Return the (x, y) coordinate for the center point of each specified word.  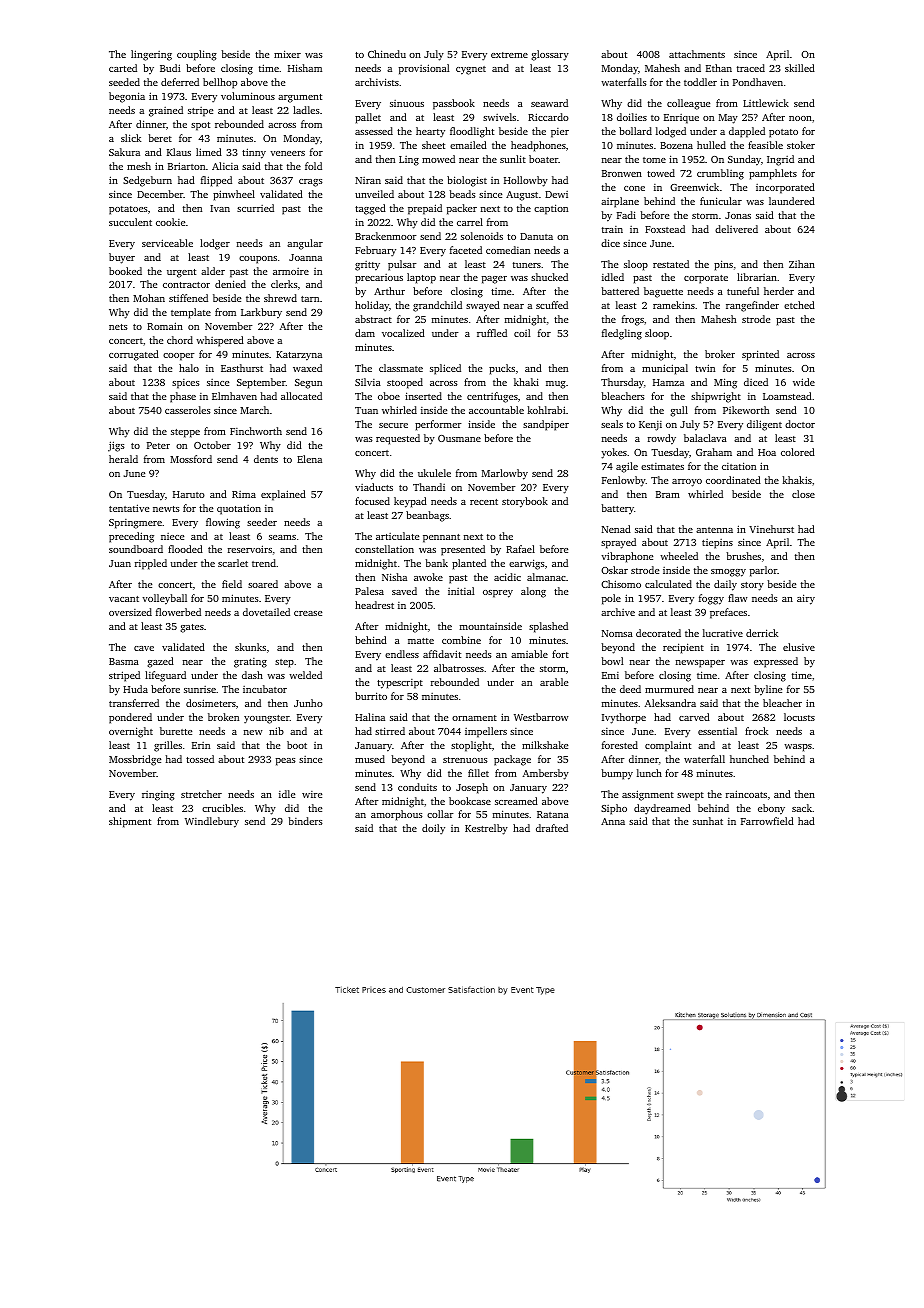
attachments (697, 54)
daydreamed (662, 809)
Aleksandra (670, 703)
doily (433, 829)
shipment (130, 822)
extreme (509, 55)
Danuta (536, 236)
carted (123, 68)
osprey (498, 594)
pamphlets (773, 174)
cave (144, 648)
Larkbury (261, 313)
